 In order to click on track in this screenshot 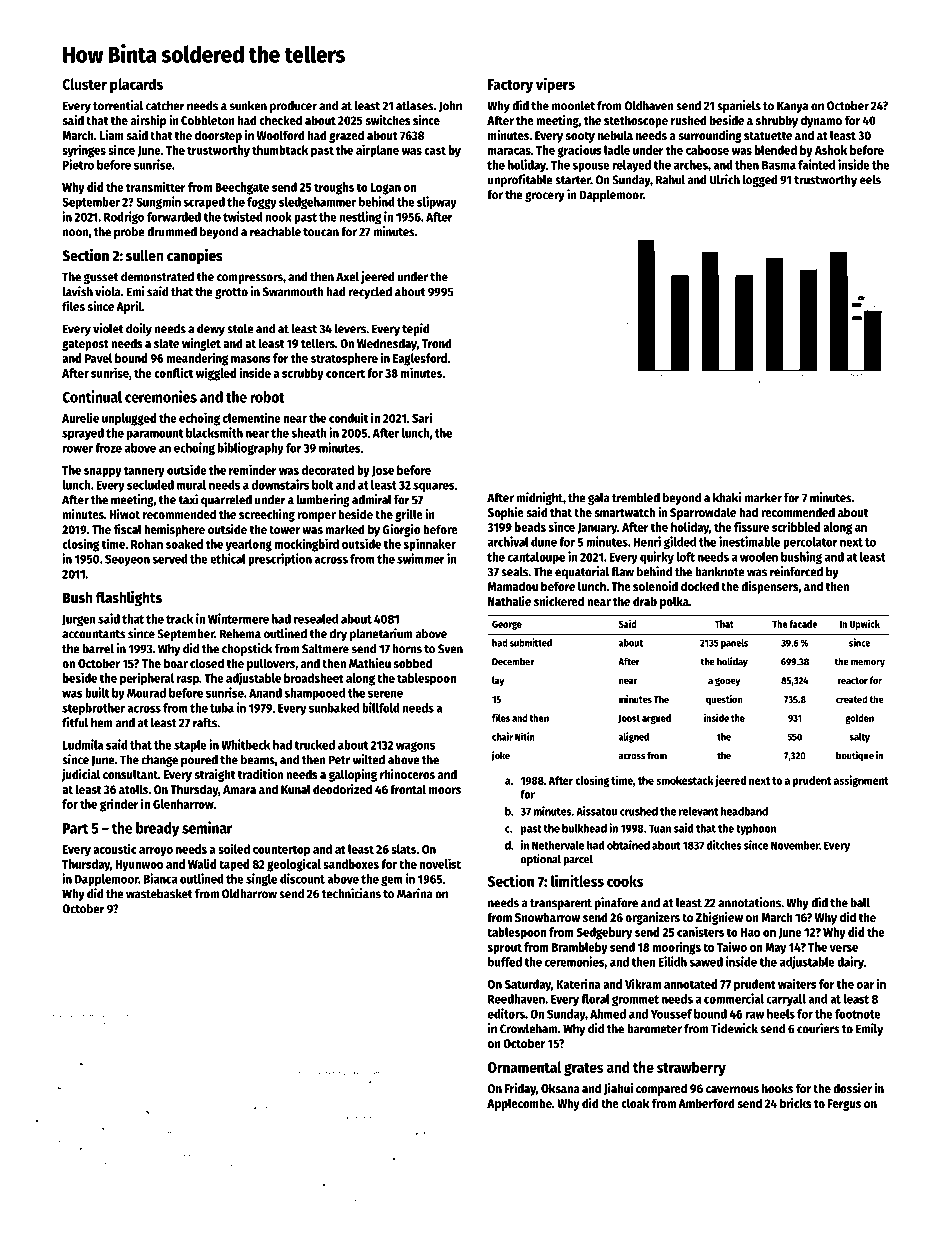, I will do `click(179, 619)`.
